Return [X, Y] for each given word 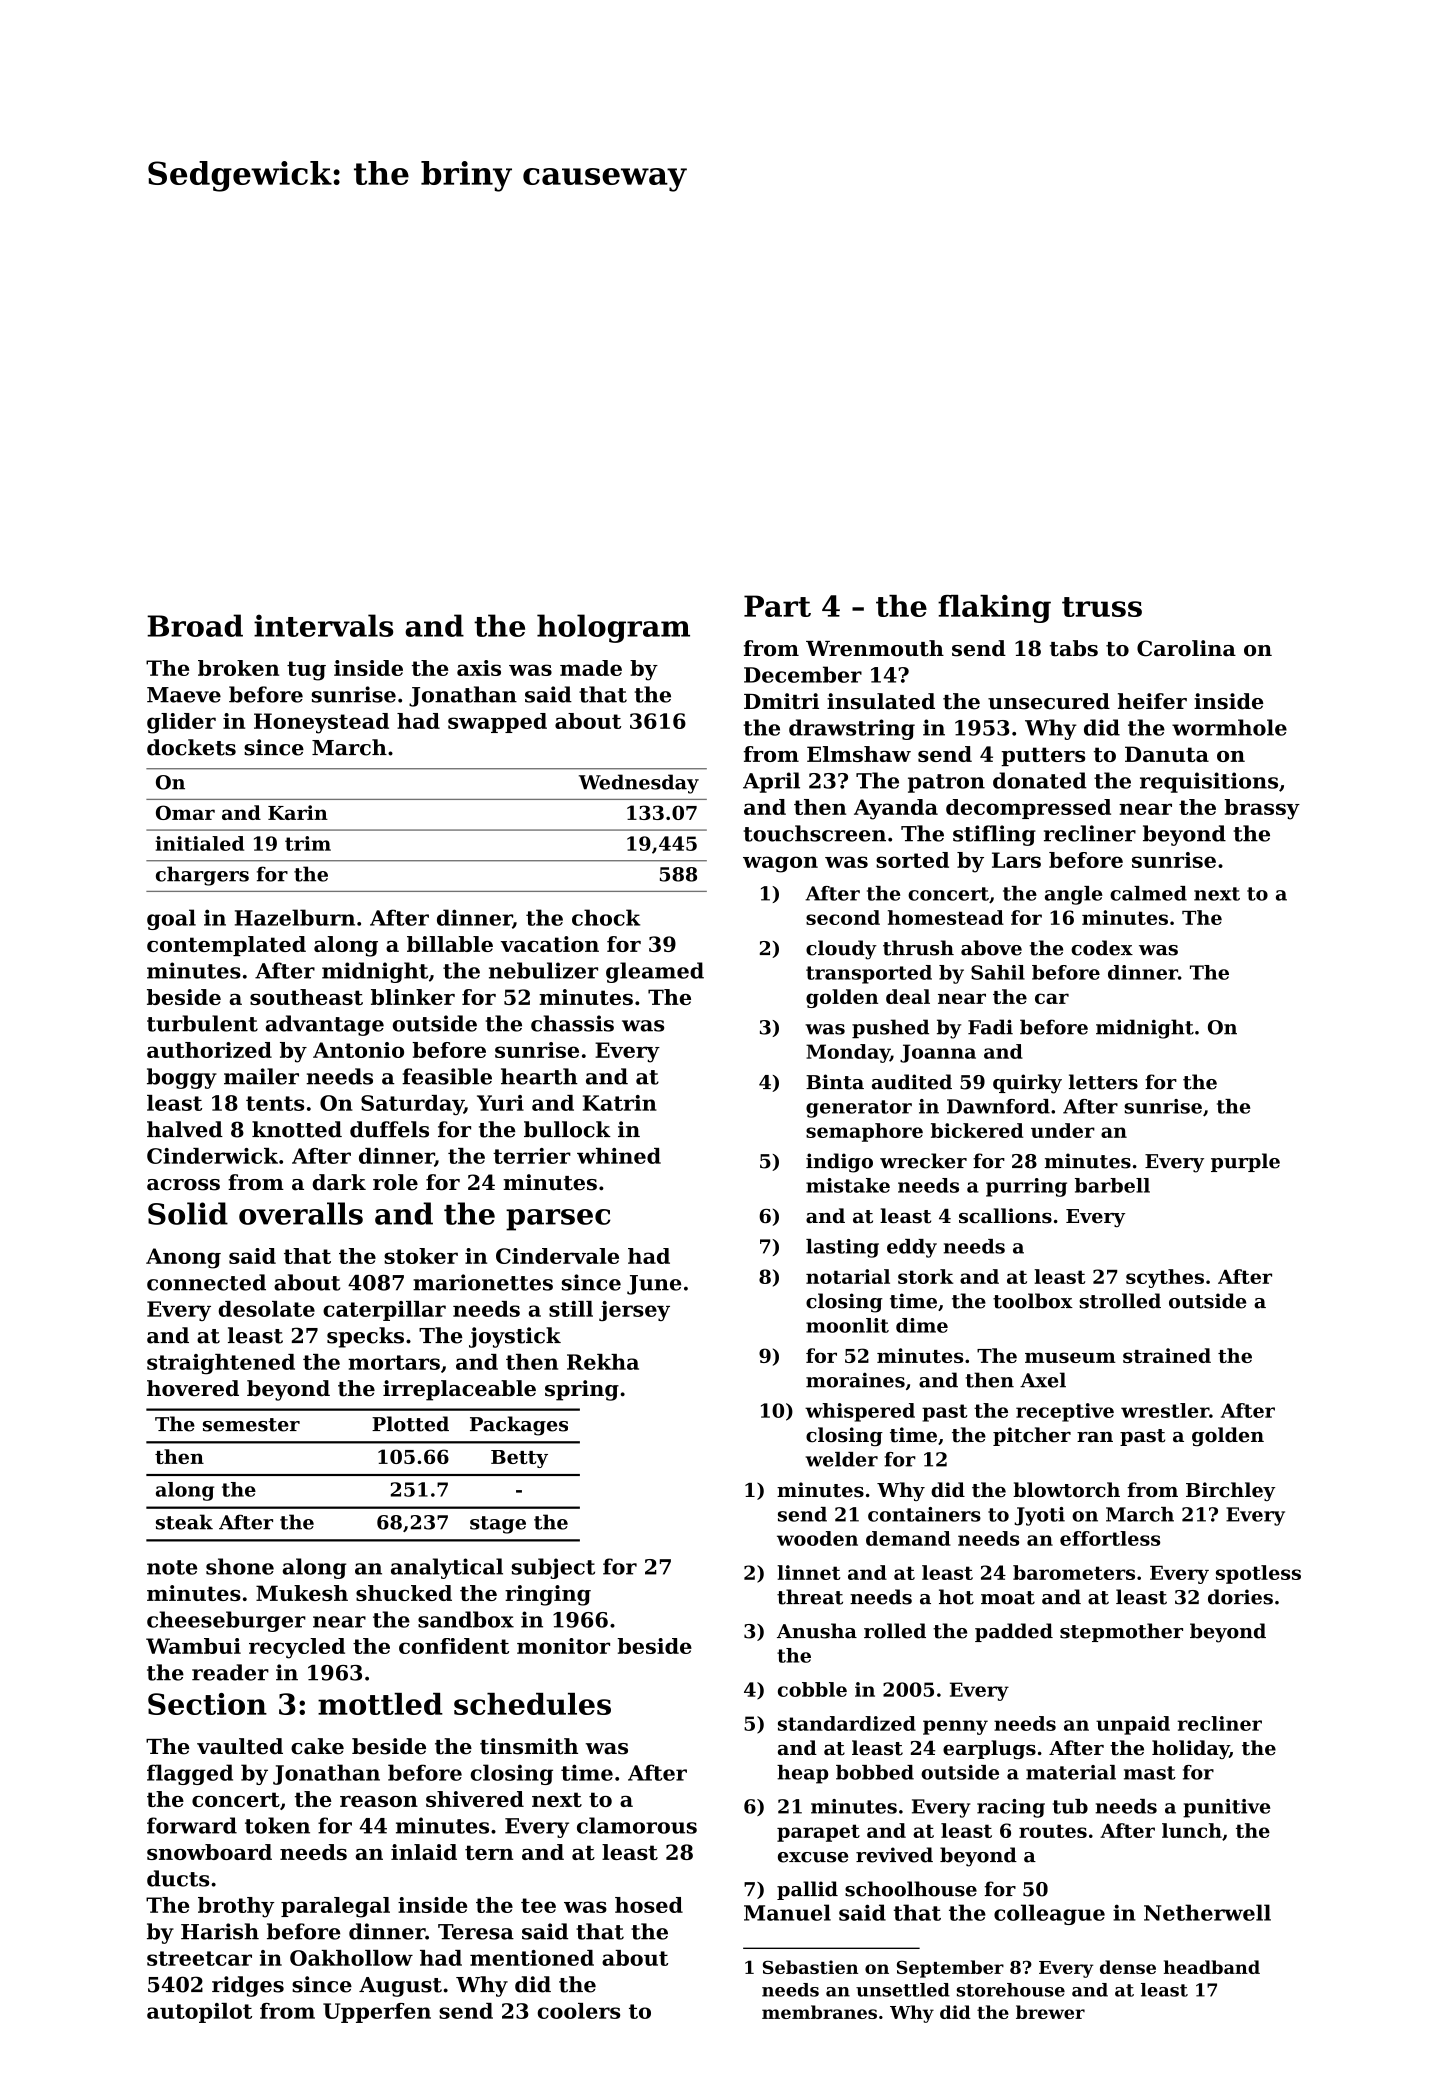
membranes [819, 2012]
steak [184, 1522]
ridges [248, 1986]
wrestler [1165, 1410]
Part [777, 606]
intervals [323, 625]
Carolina [1186, 648]
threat [810, 1597]
